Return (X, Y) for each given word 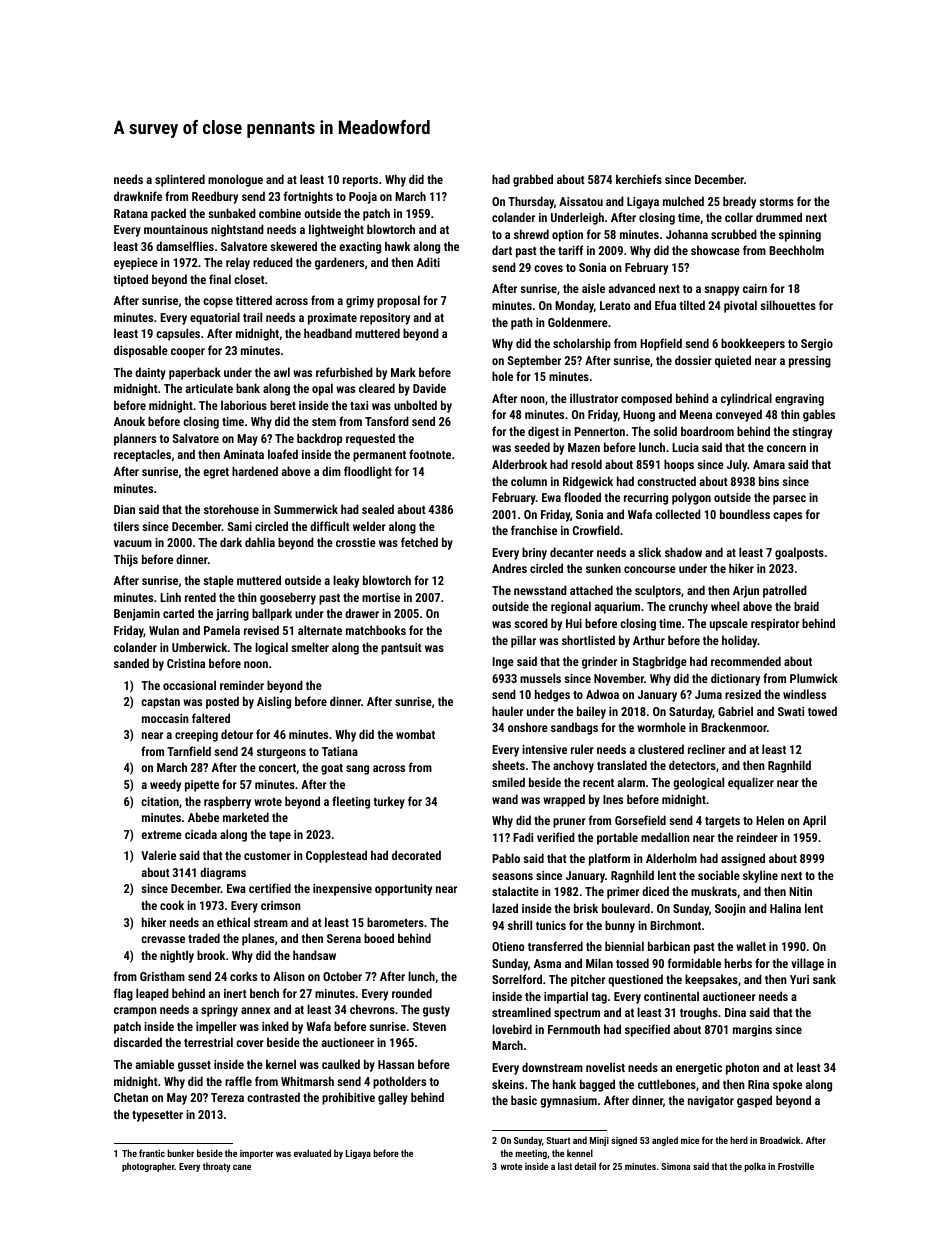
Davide (429, 388)
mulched (683, 201)
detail (585, 1166)
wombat (415, 734)
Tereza (227, 1097)
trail (252, 317)
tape (280, 836)
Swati (791, 711)
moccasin (165, 718)
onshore (528, 727)
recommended (746, 661)
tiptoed (130, 280)
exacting (360, 248)
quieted (733, 361)
